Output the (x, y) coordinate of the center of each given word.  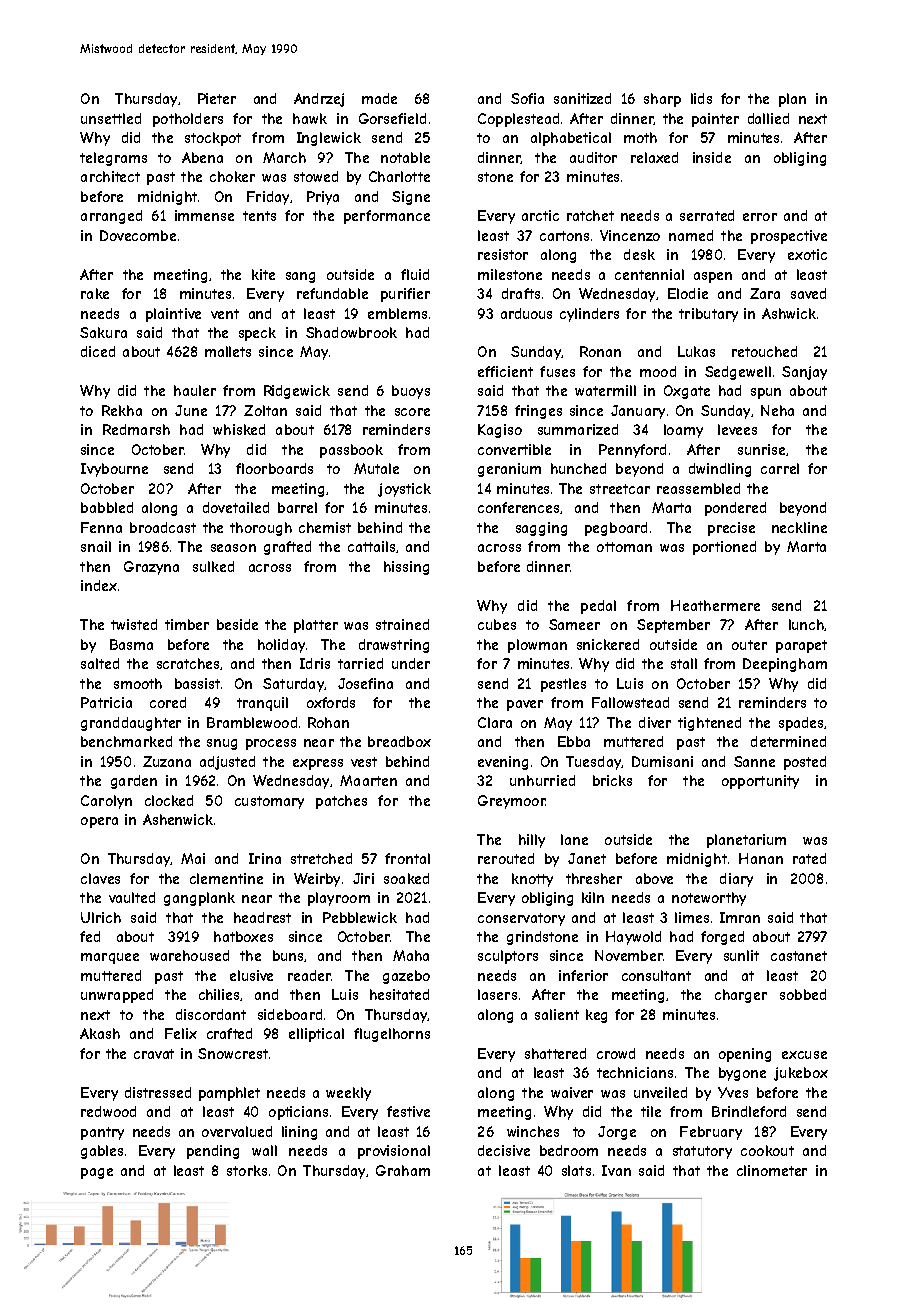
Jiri (363, 878)
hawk (310, 118)
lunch (806, 624)
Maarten (368, 780)
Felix (181, 1033)
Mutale (376, 468)
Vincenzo (630, 235)
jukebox (801, 1074)
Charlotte (399, 176)
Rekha (122, 410)
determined (788, 741)
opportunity (760, 782)
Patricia (106, 702)
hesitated (399, 994)
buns (288, 955)
